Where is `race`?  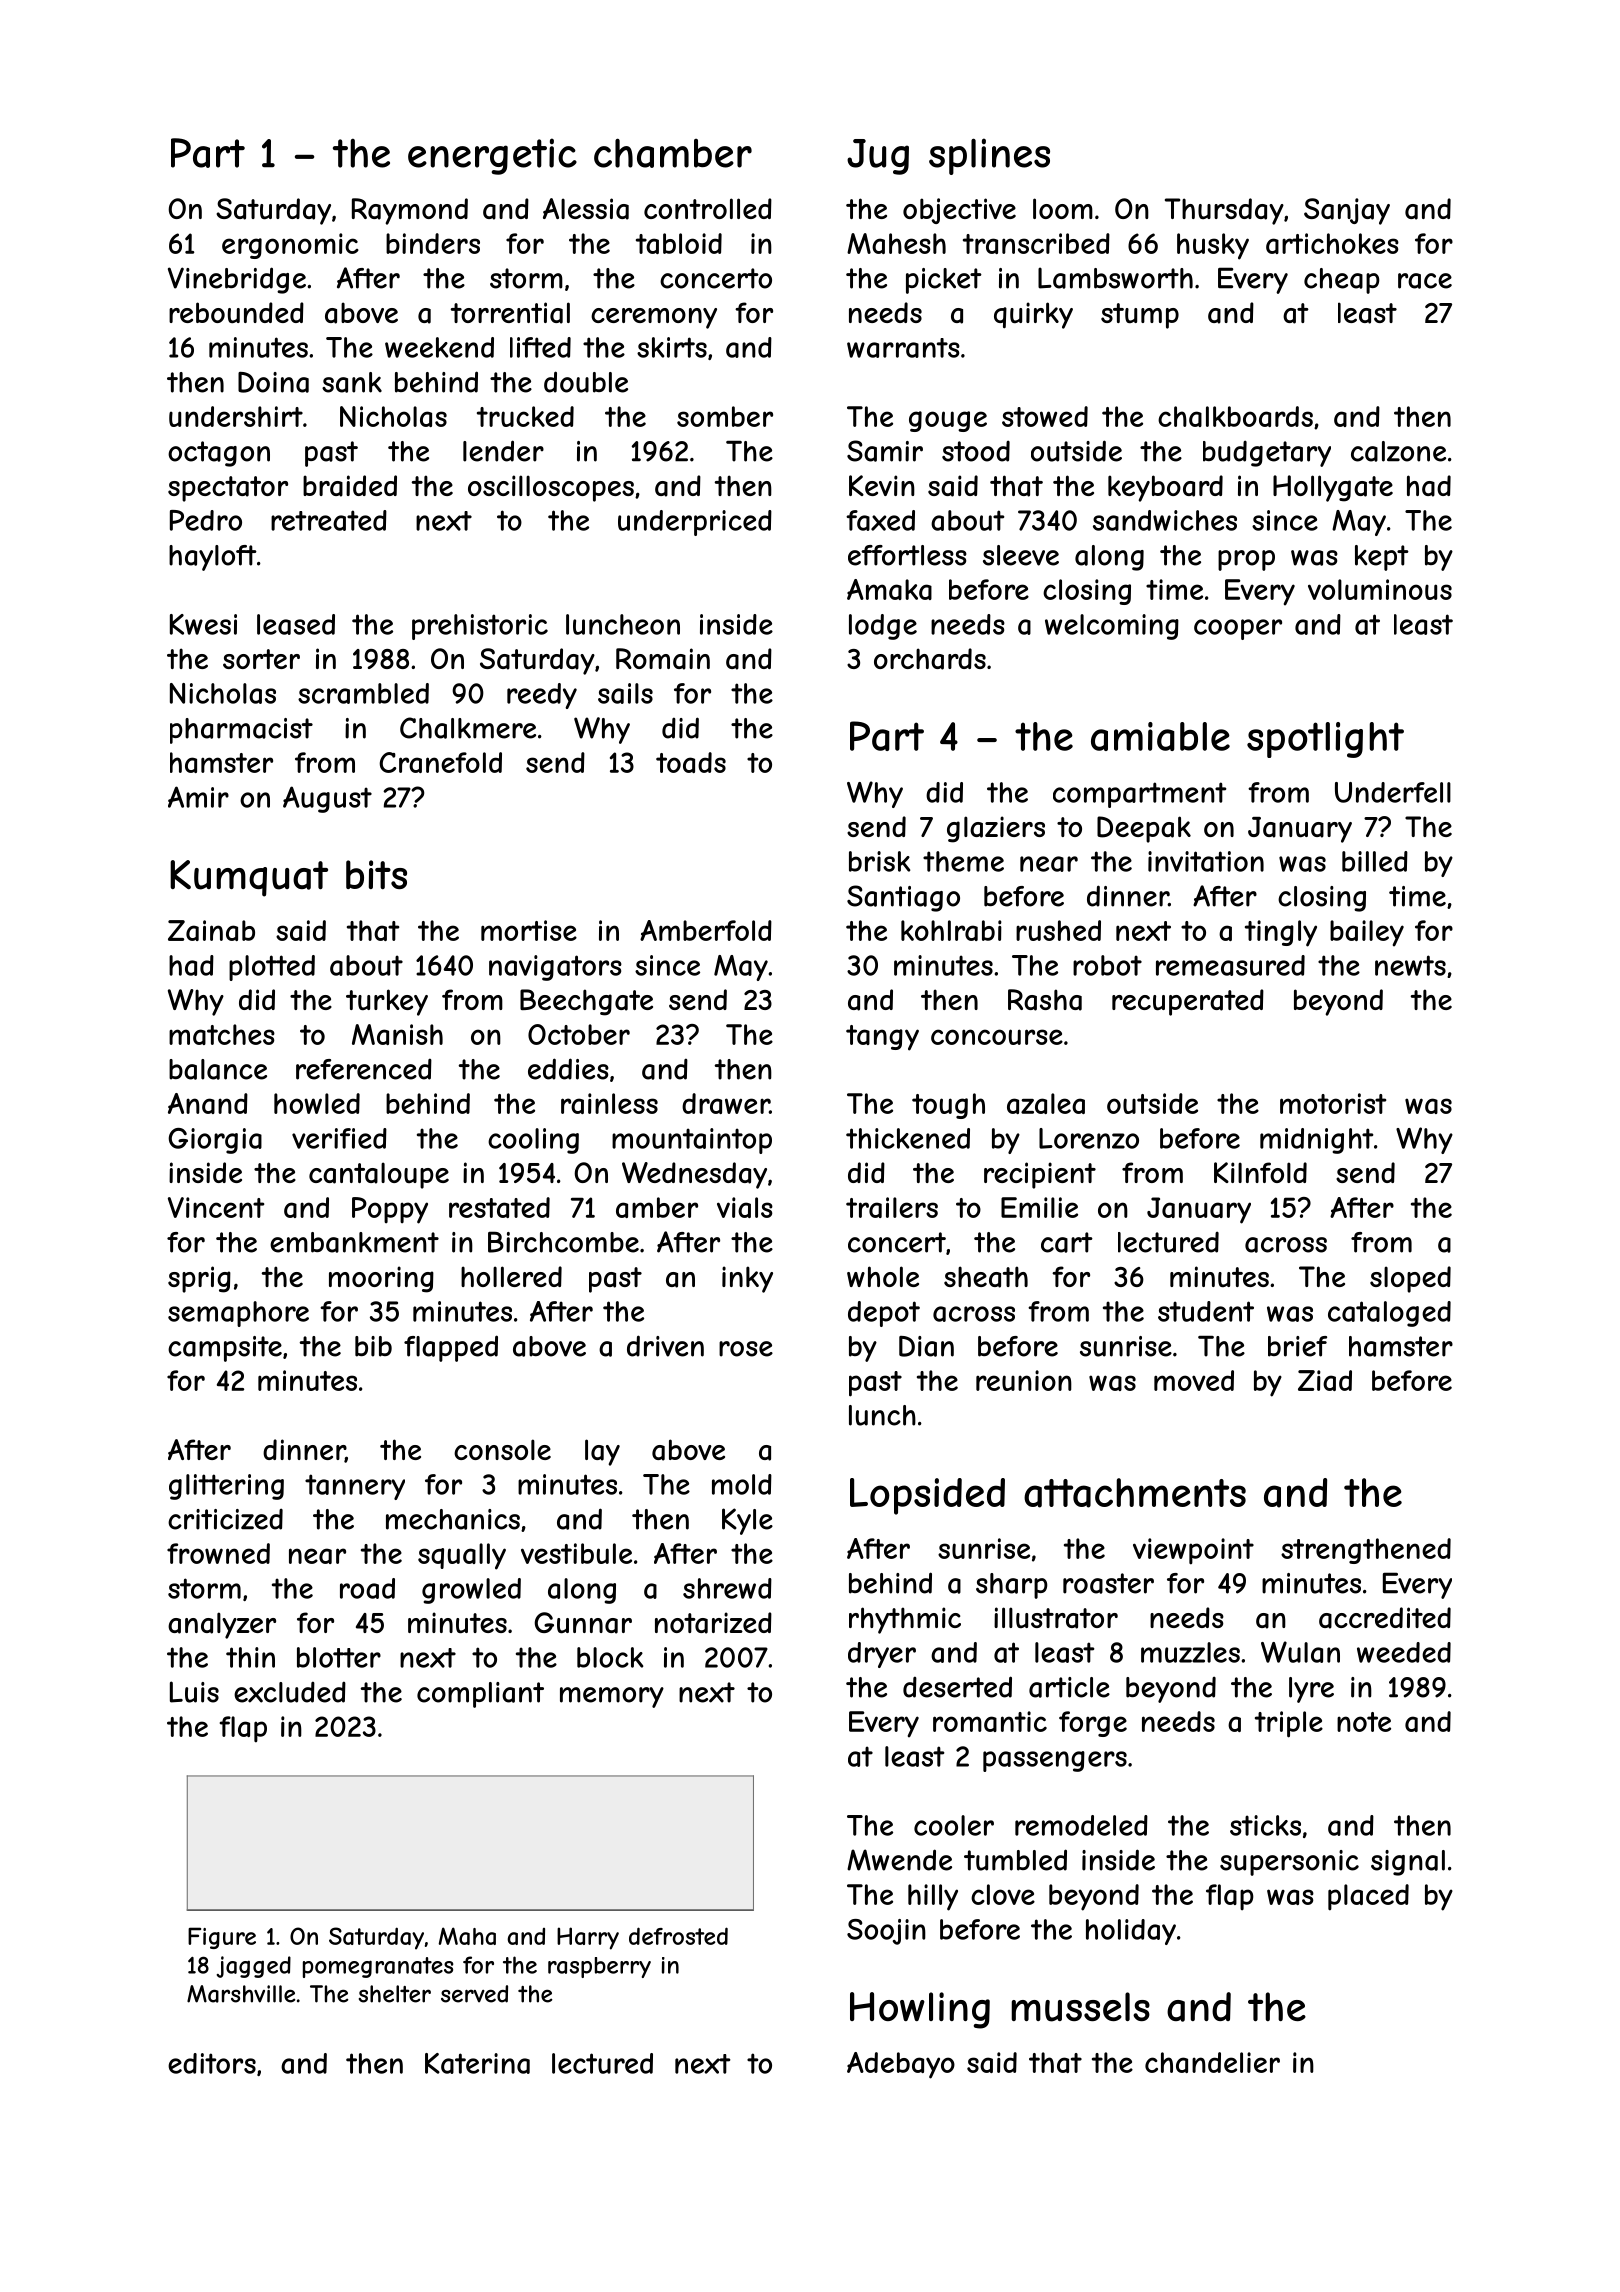 race is located at coordinates (1425, 281).
